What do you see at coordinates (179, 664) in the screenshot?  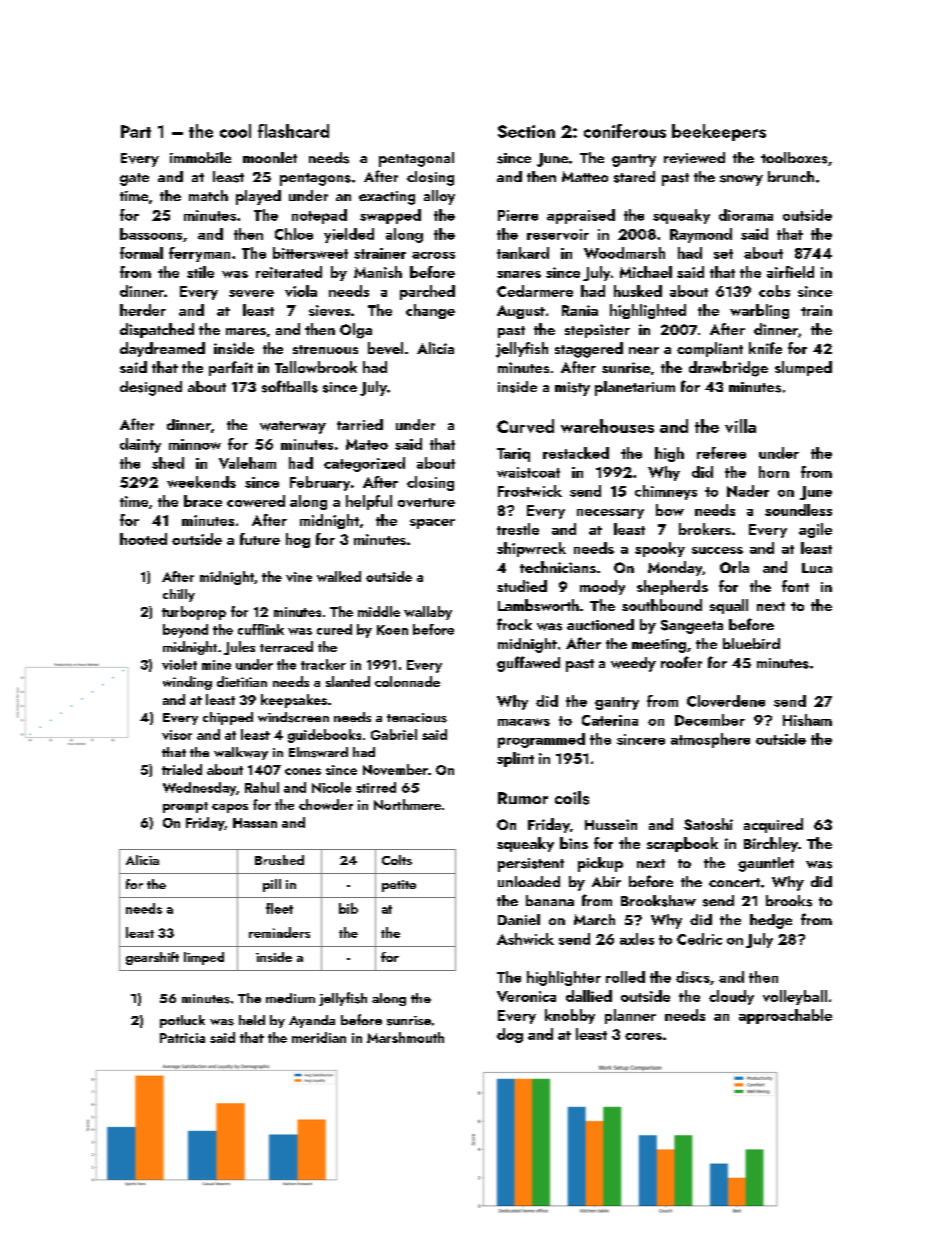 I see `violet` at bounding box center [179, 664].
